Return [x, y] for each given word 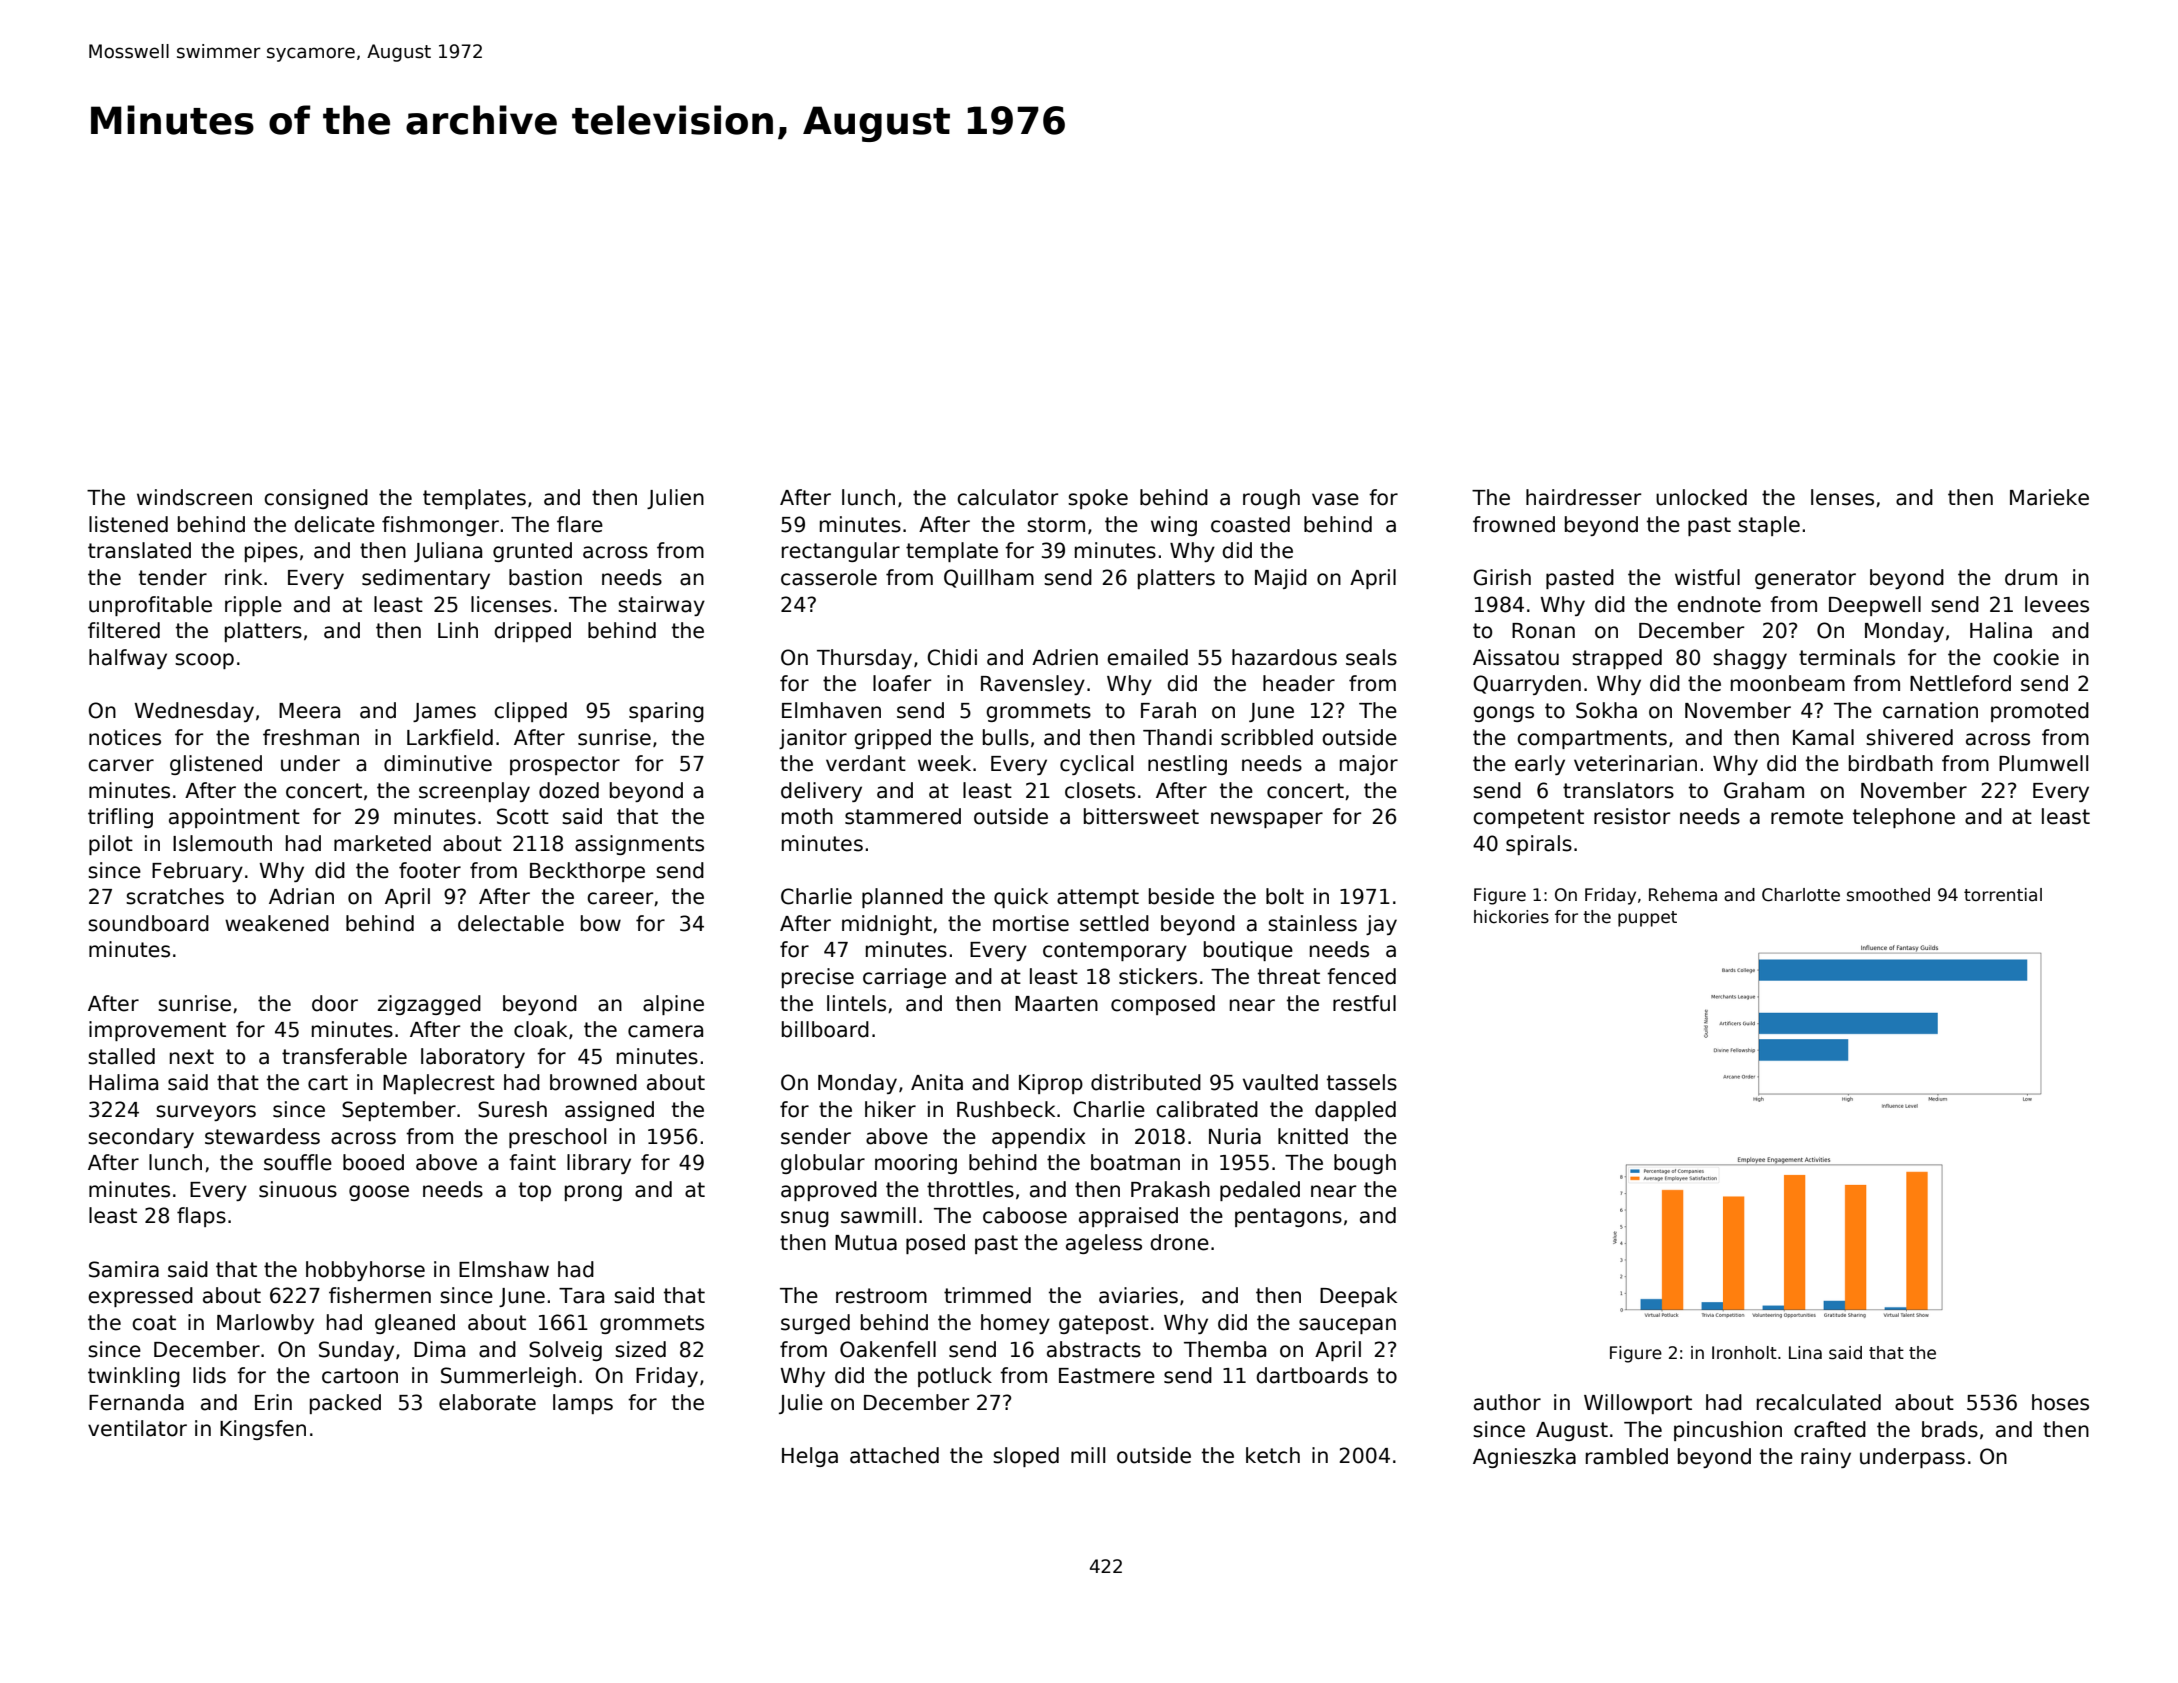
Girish [1502, 577]
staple [1769, 526]
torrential [2003, 895]
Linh [458, 630]
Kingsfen [263, 1430]
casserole [829, 577]
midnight [887, 925]
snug [805, 1219]
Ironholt [1744, 1353]
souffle [298, 1162]
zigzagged [429, 1005]
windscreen [194, 497]
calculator [1007, 497]
